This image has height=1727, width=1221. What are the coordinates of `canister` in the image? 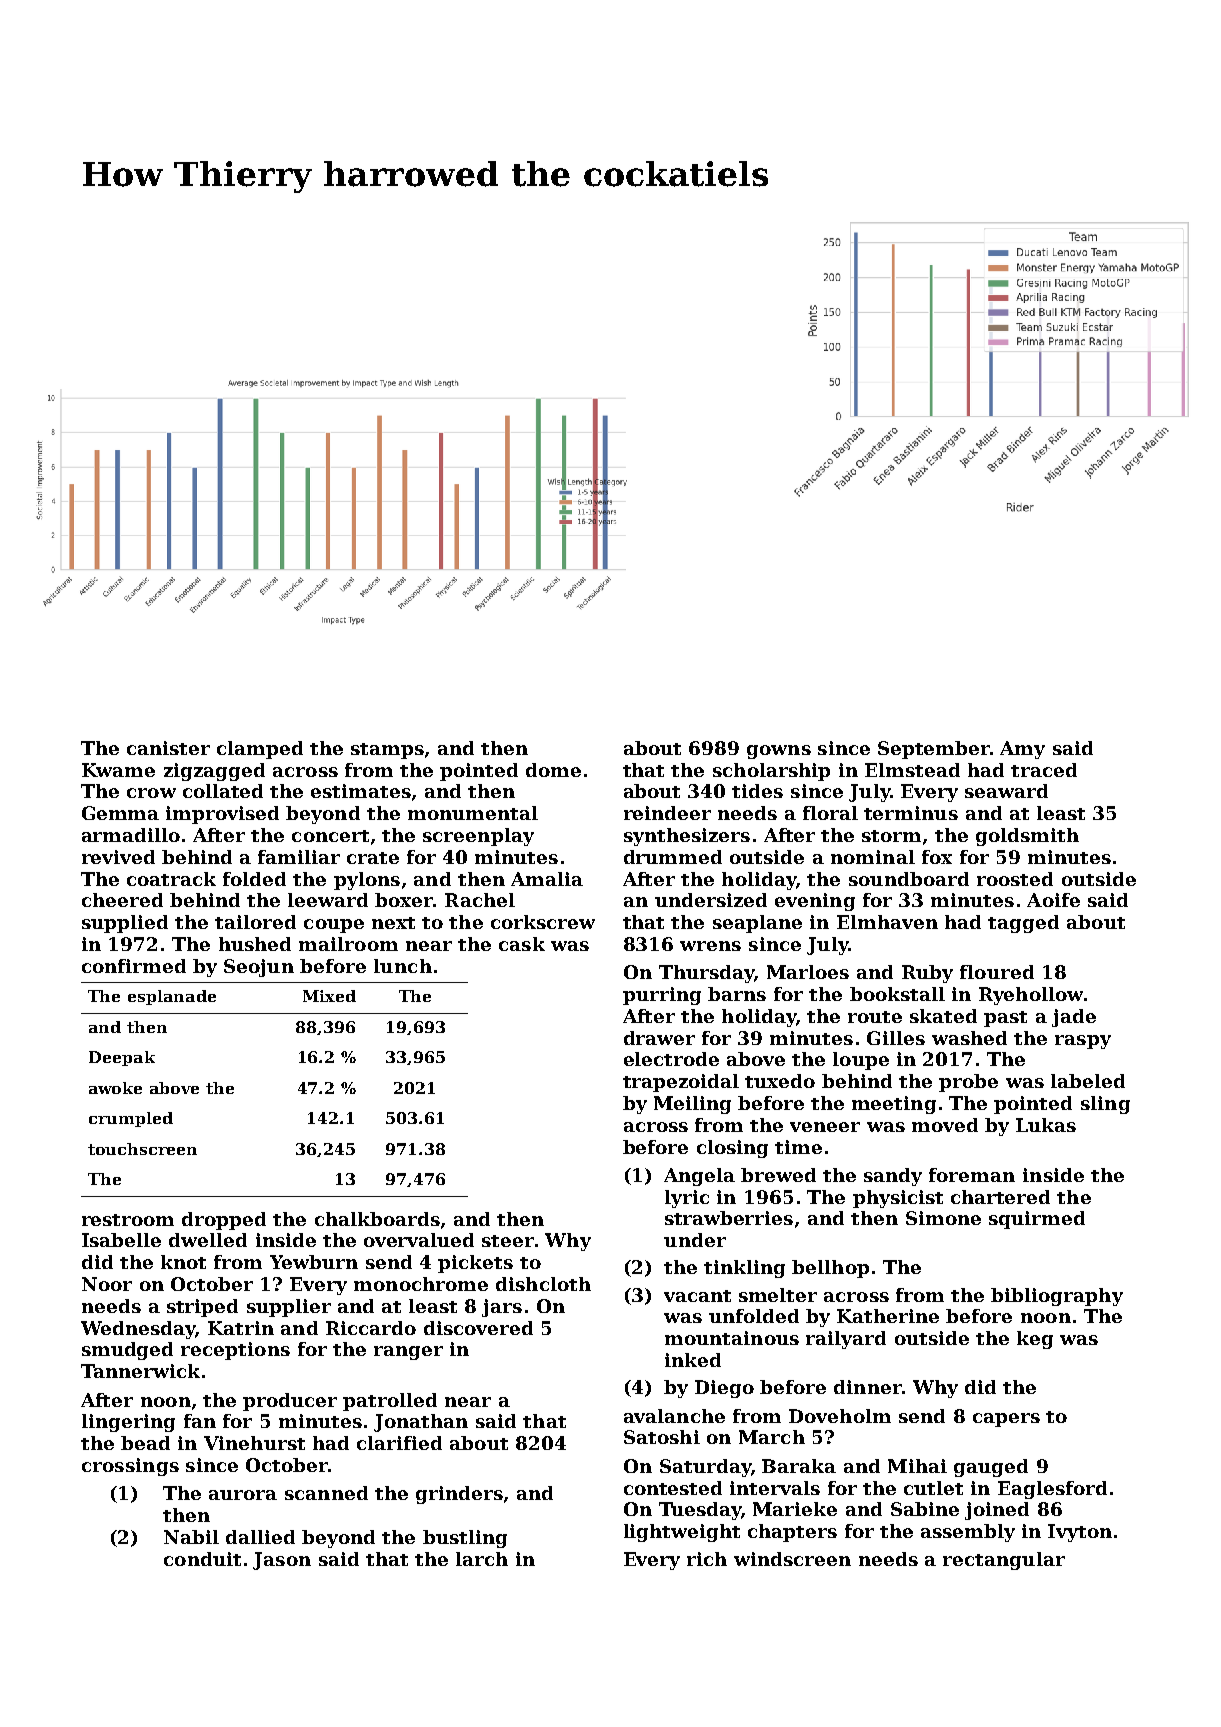 It's located at (168, 748).
